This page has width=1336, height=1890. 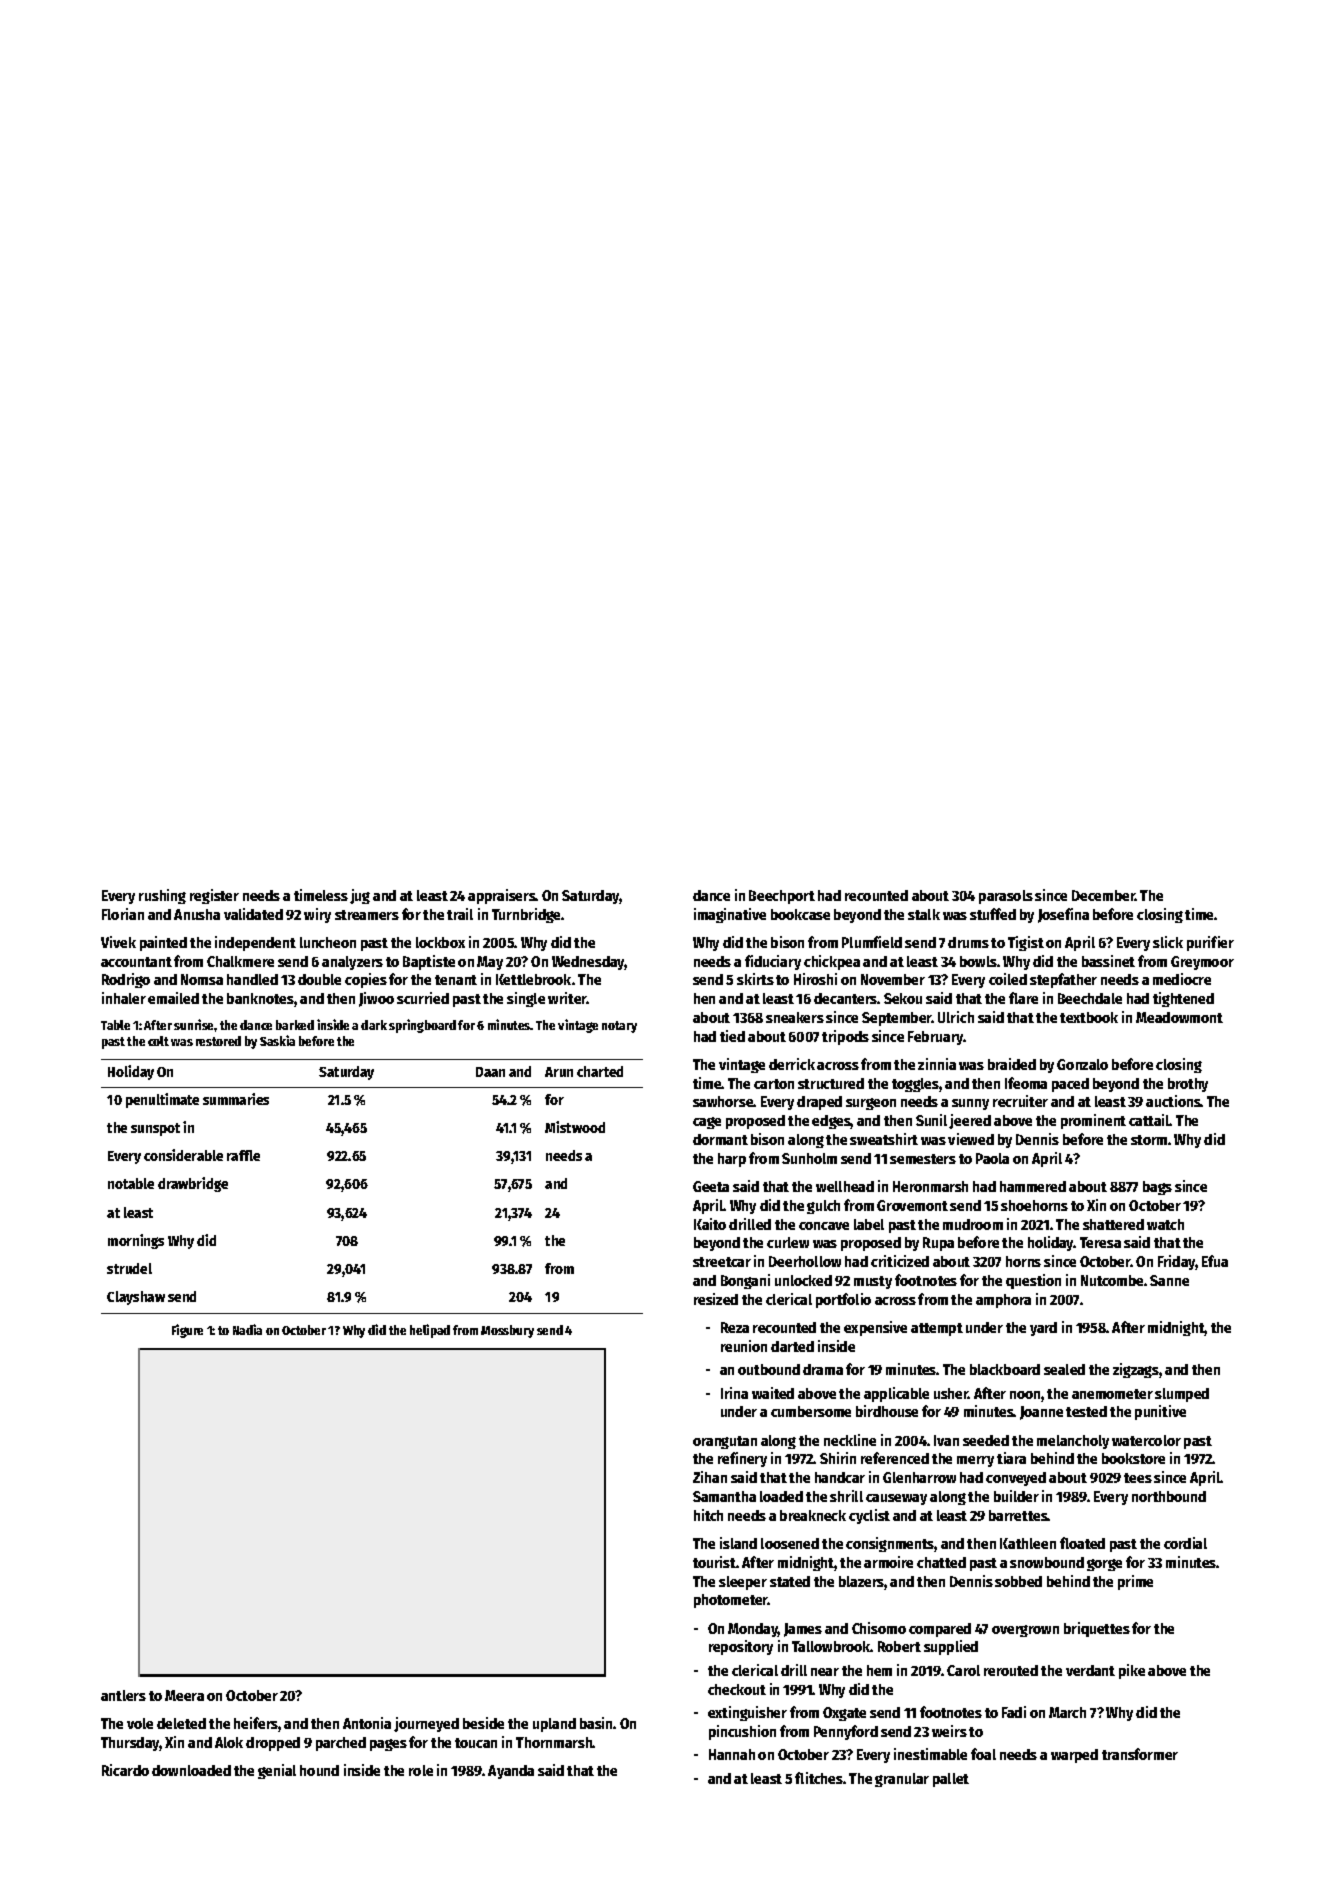 What do you see at coordinates (975, 1461) in the page?
I see `merry` at bounding box center [975, 1461].
